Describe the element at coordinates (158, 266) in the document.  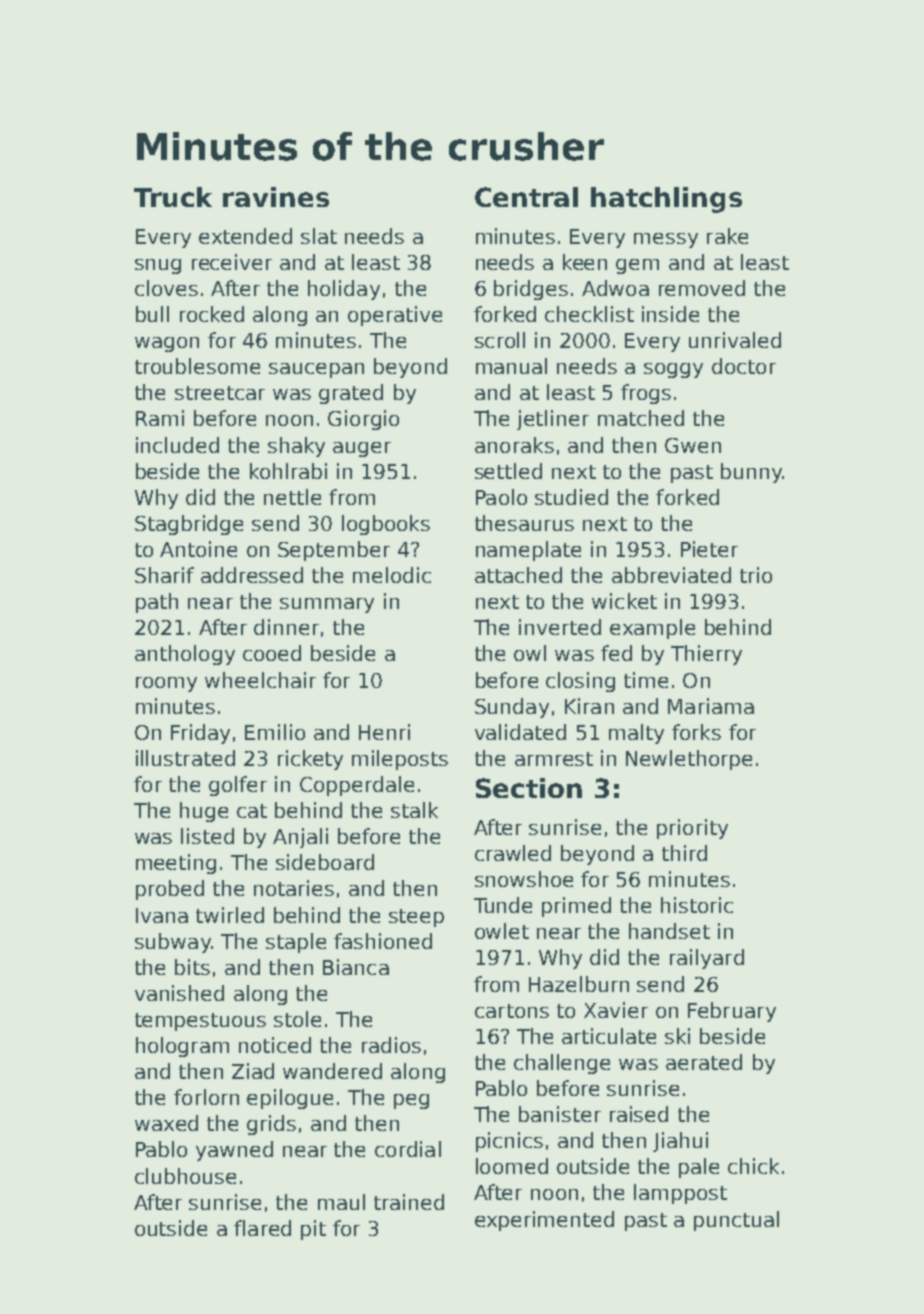
I see `snug` at that location.
